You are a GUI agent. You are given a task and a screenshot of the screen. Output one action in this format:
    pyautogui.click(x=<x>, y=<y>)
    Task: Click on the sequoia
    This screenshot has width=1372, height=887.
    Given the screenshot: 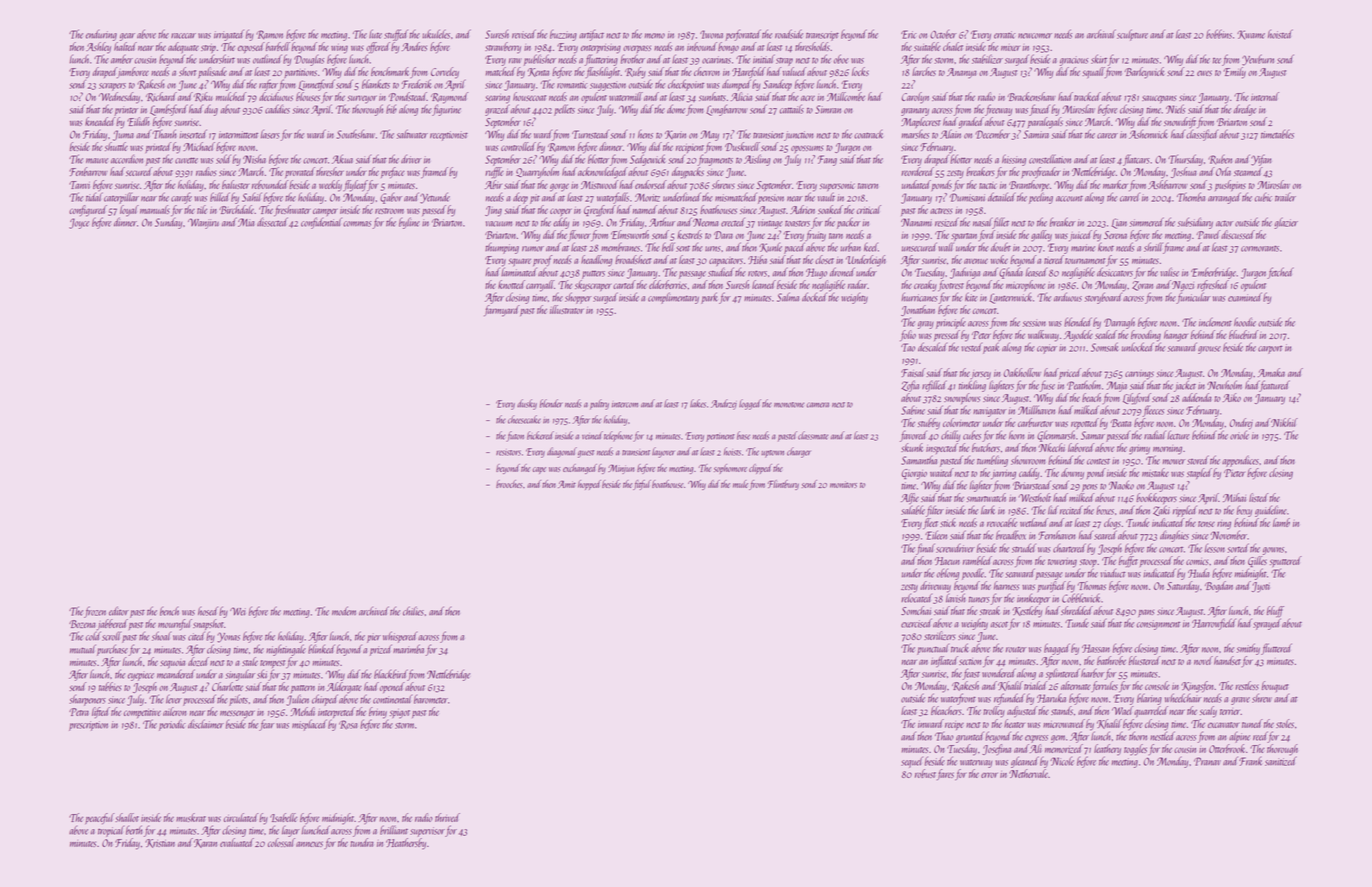 What is the action you would take?
    pyautogui.click(x=172, y=664)
